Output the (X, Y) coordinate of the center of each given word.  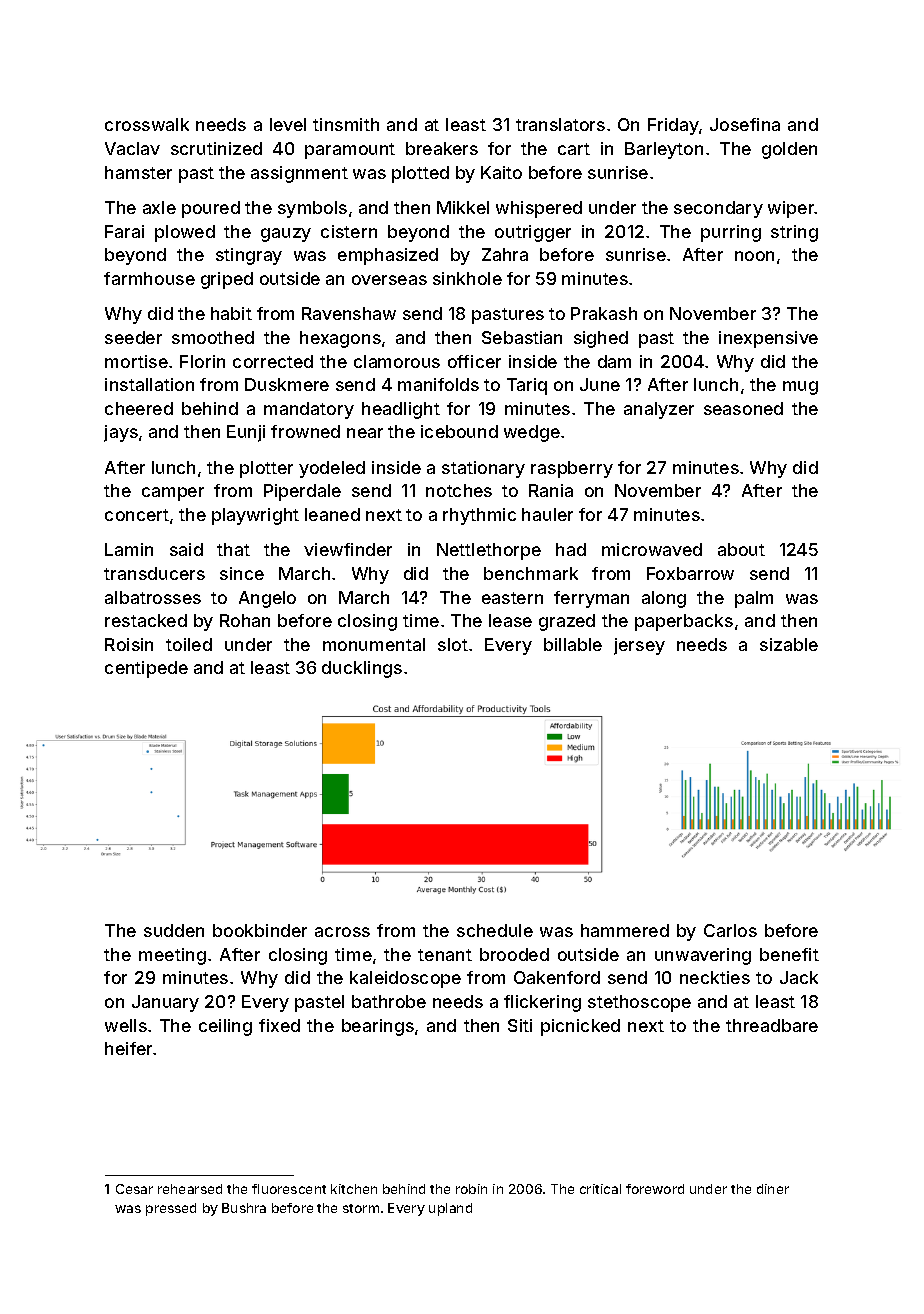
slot (453, 644)
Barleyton (664, 150)
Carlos (730, 930)
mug (800, 388)
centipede (146, 669)
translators (560, 124)
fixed (279, 1025)
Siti (520, 1025)
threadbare (772, 1025)
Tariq (527, 386)
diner (773, 1189)
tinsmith (346, 124)
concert (137, 515)
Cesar (134, 1189)
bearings (378, 1027)
